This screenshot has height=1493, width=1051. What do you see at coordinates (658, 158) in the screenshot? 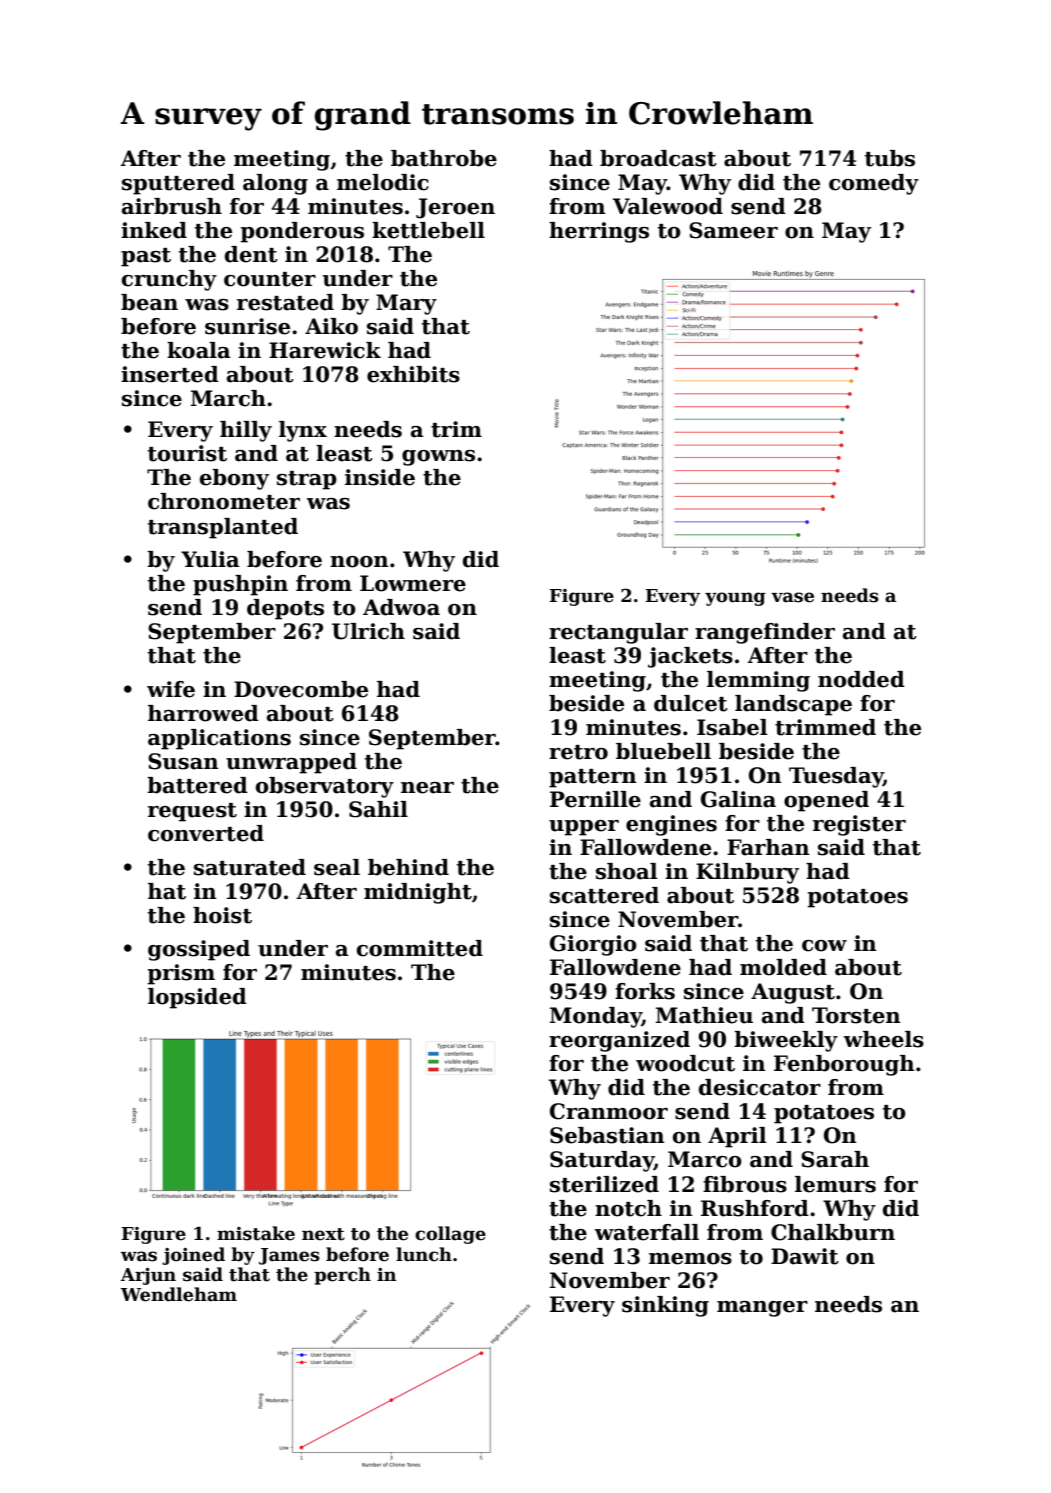
I see `broadcast` at bounding box center [658, 158].
